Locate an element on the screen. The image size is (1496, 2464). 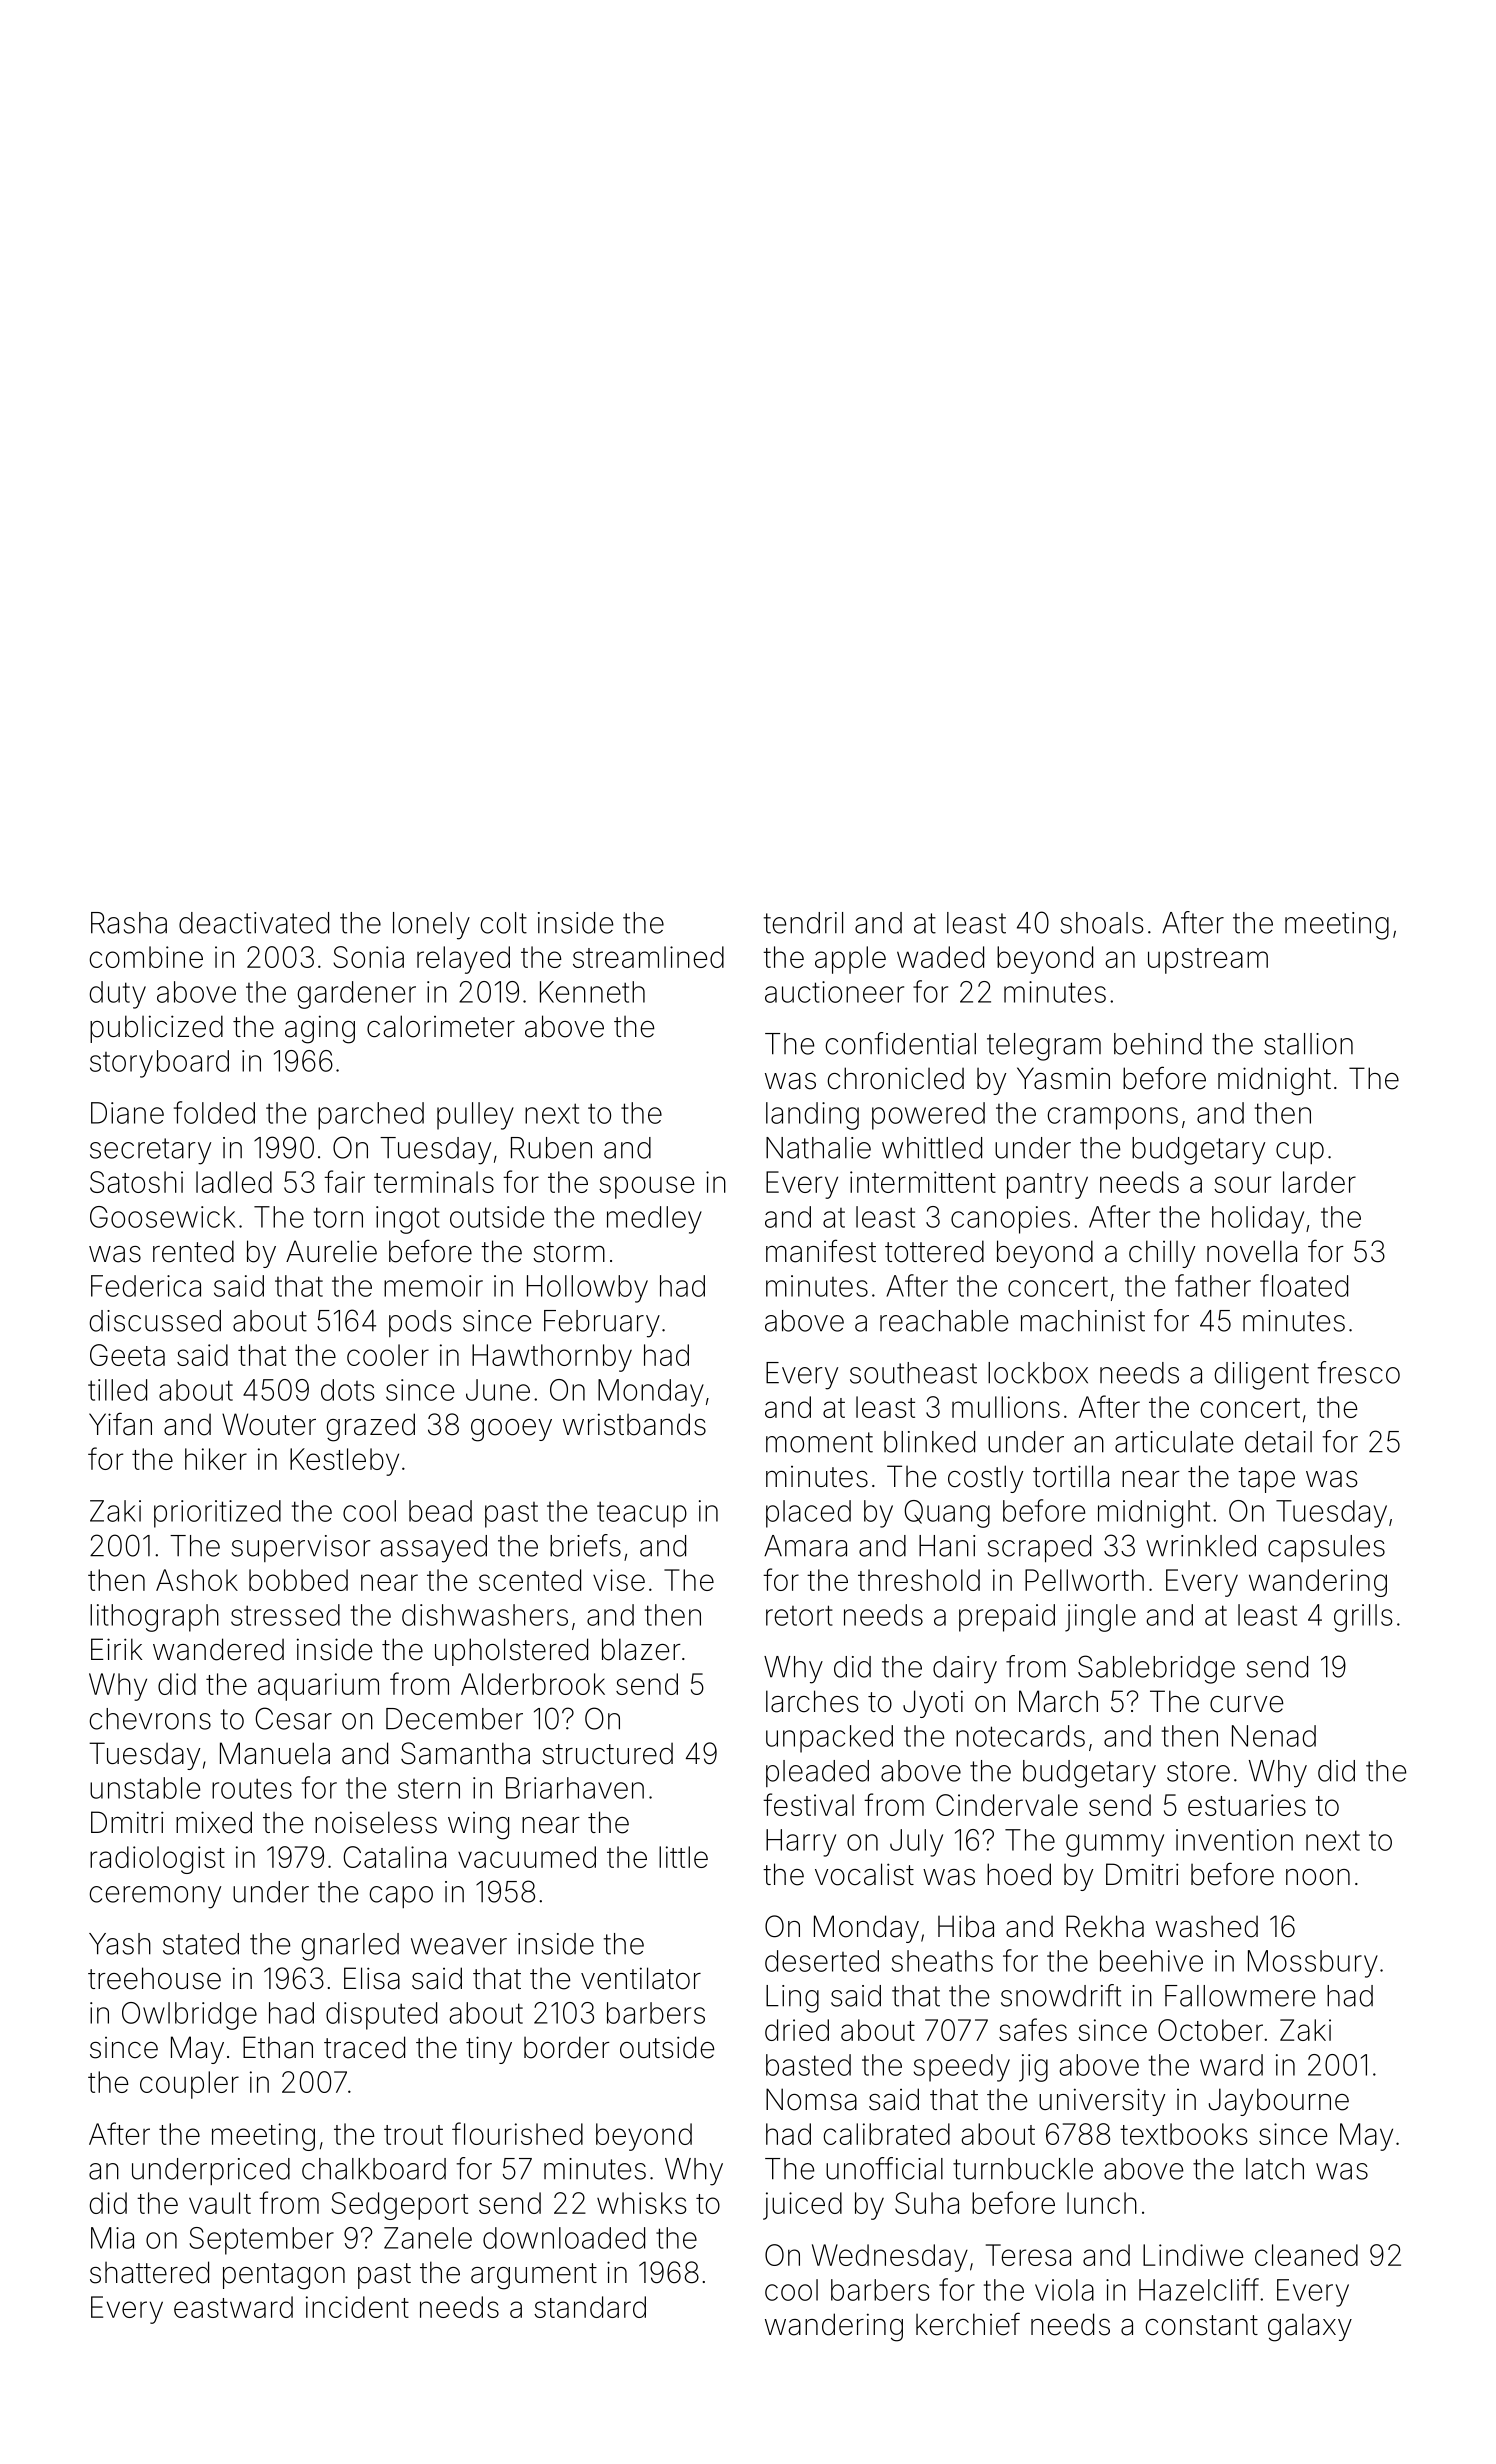
diligent is located at coordinates (1261, 1376).
